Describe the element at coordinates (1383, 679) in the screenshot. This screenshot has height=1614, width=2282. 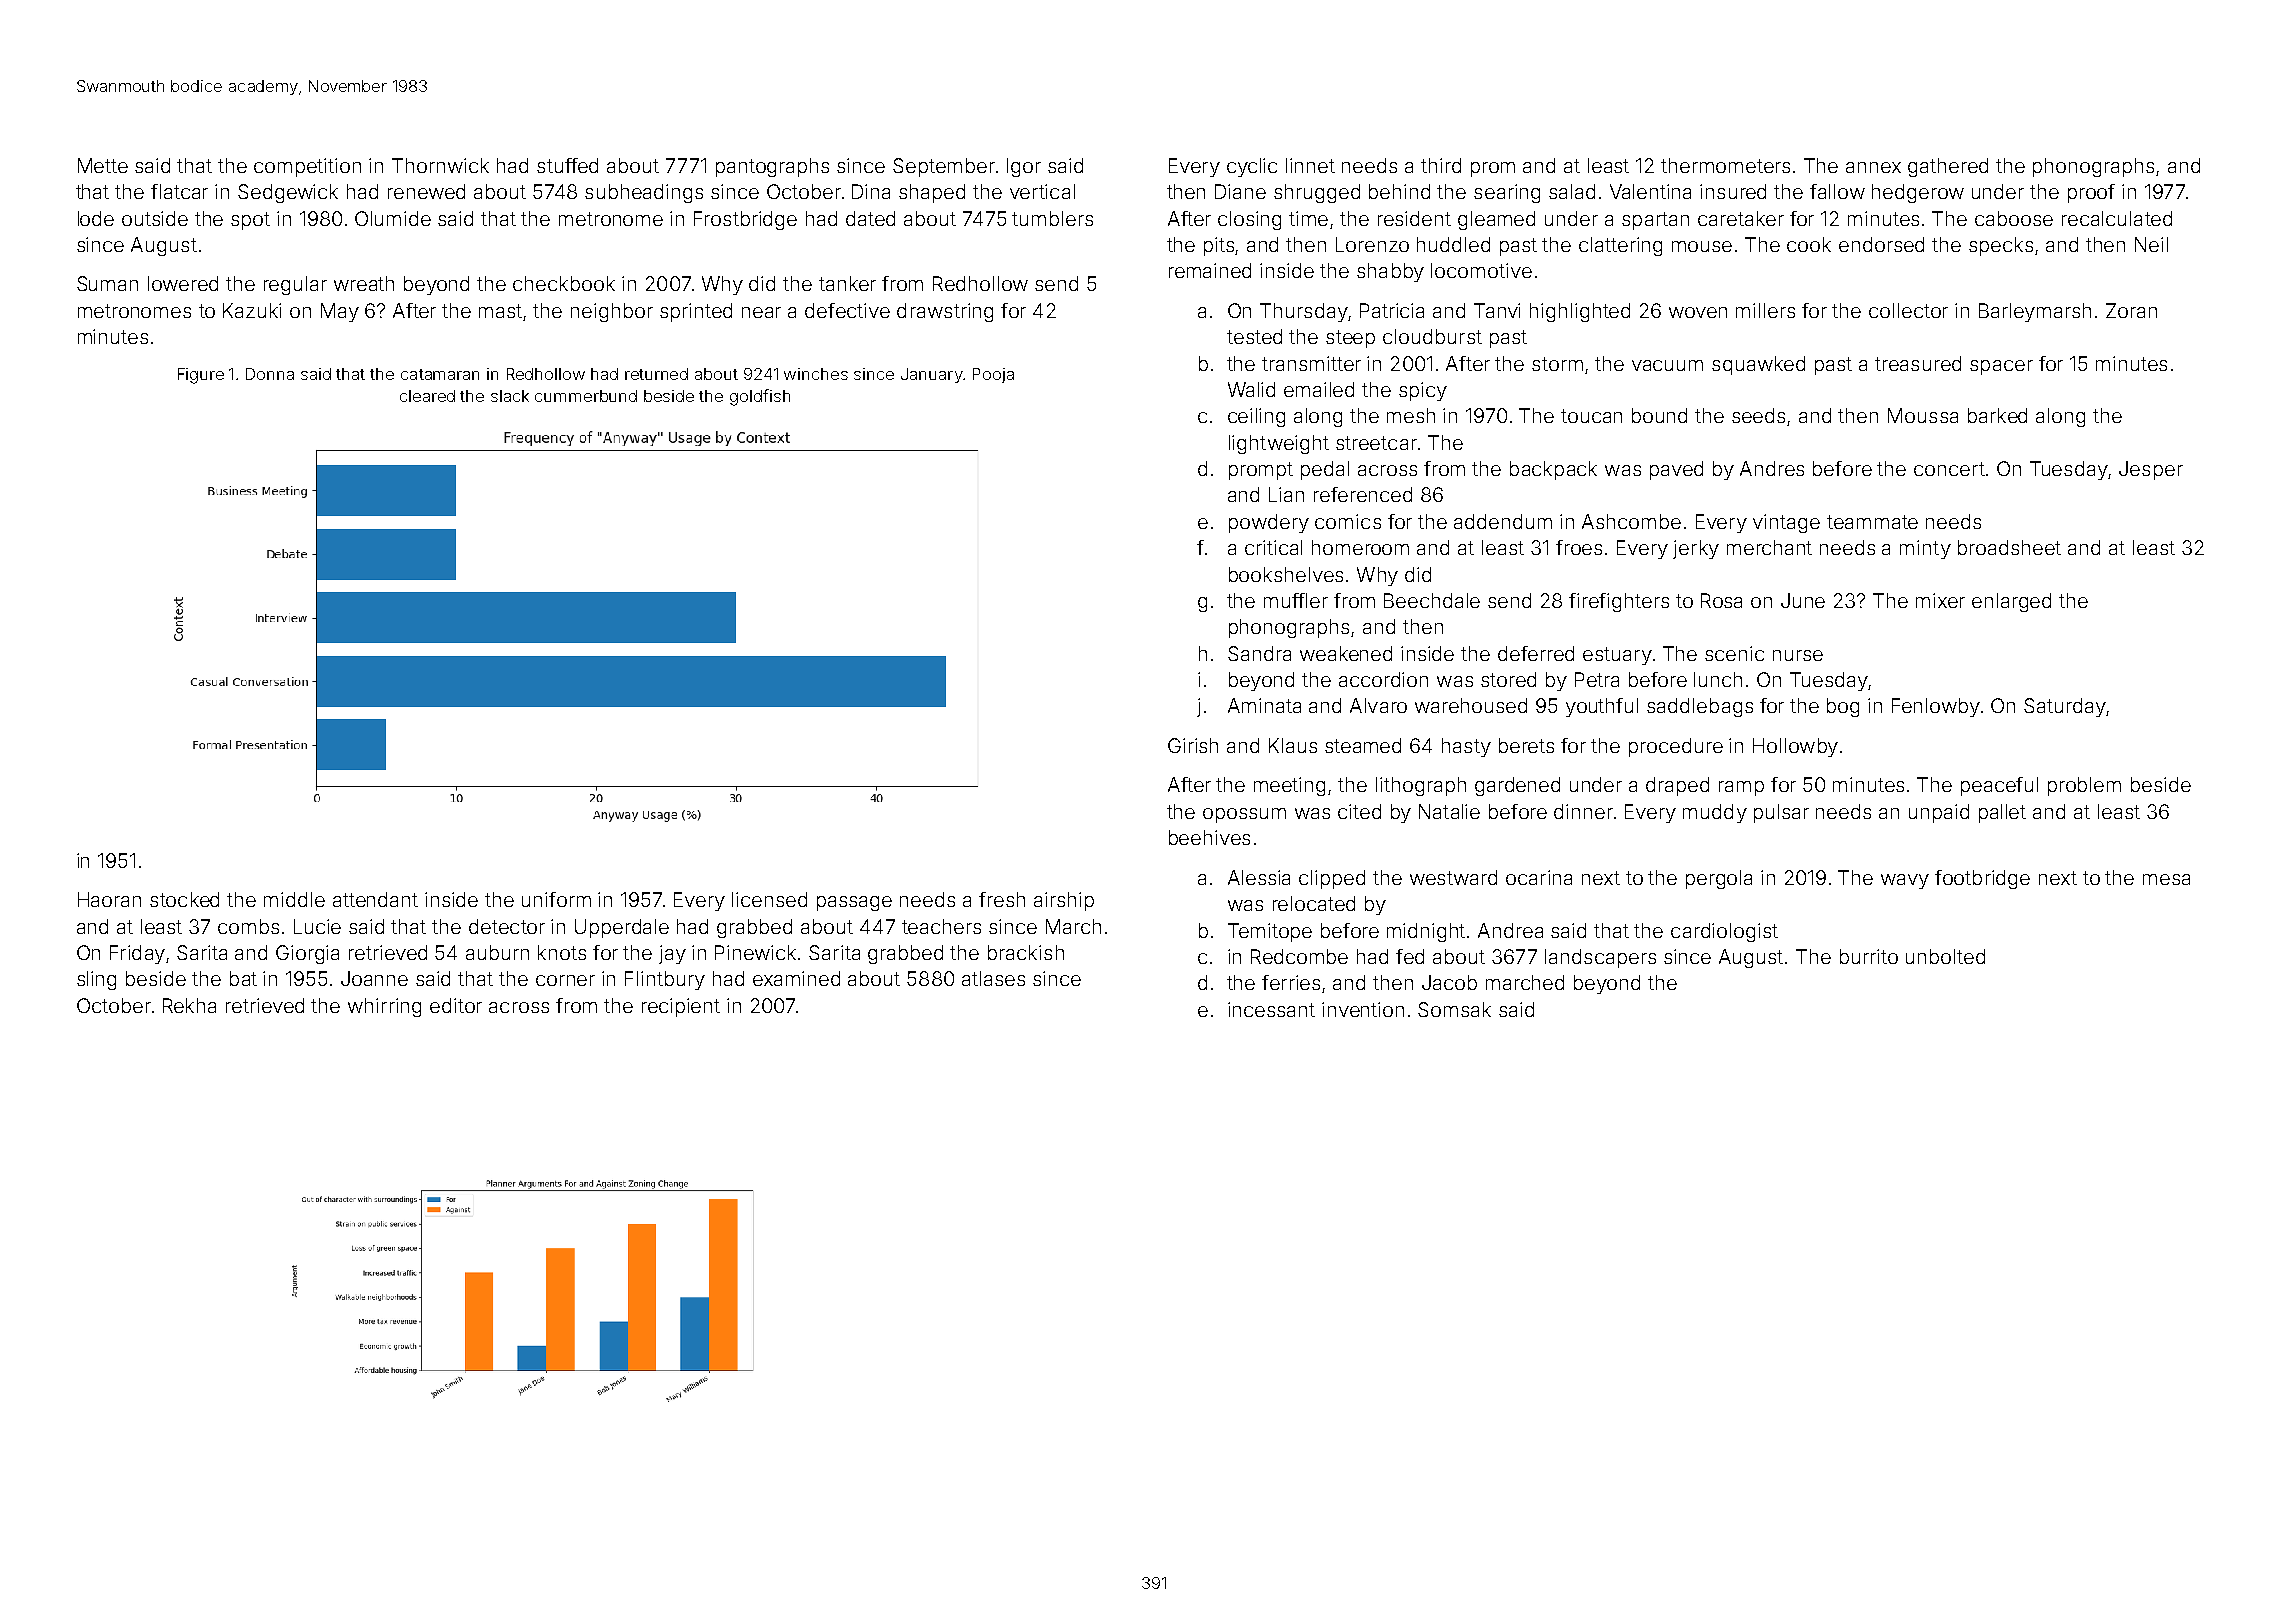
I see `accordion` at that location.
